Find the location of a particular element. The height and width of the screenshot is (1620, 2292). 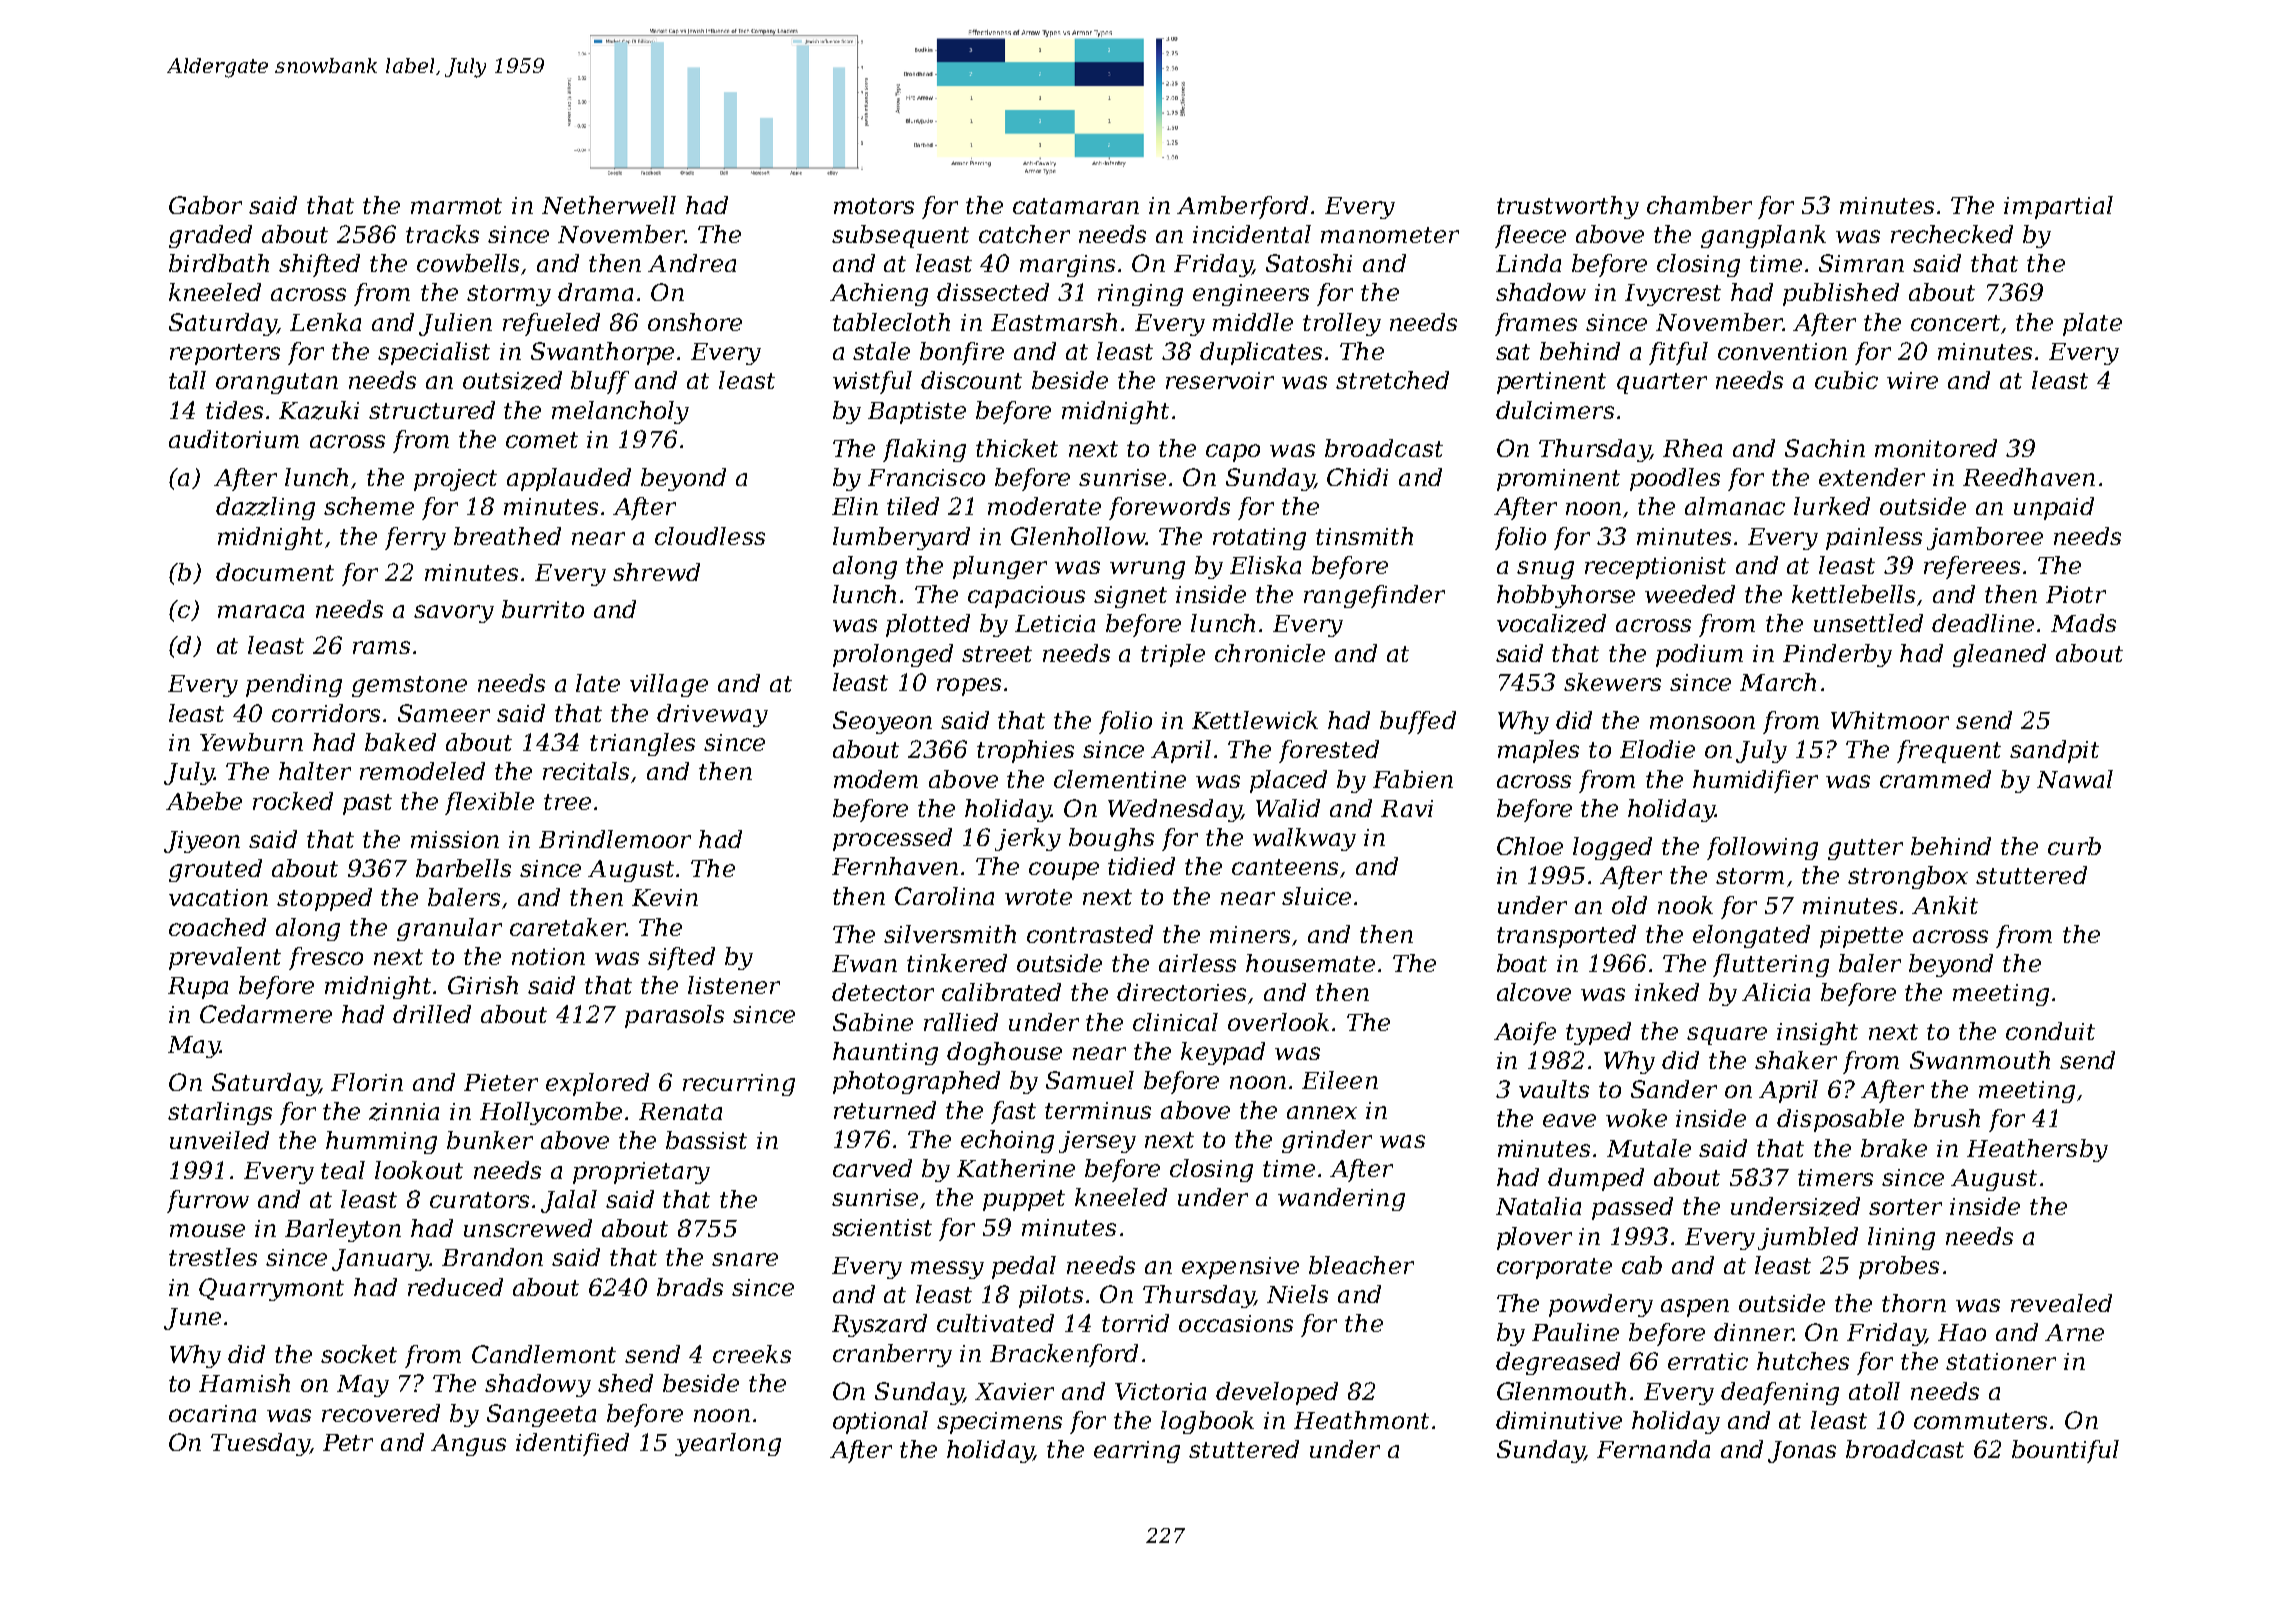

passed is located at coordinates (1632, 1208).
